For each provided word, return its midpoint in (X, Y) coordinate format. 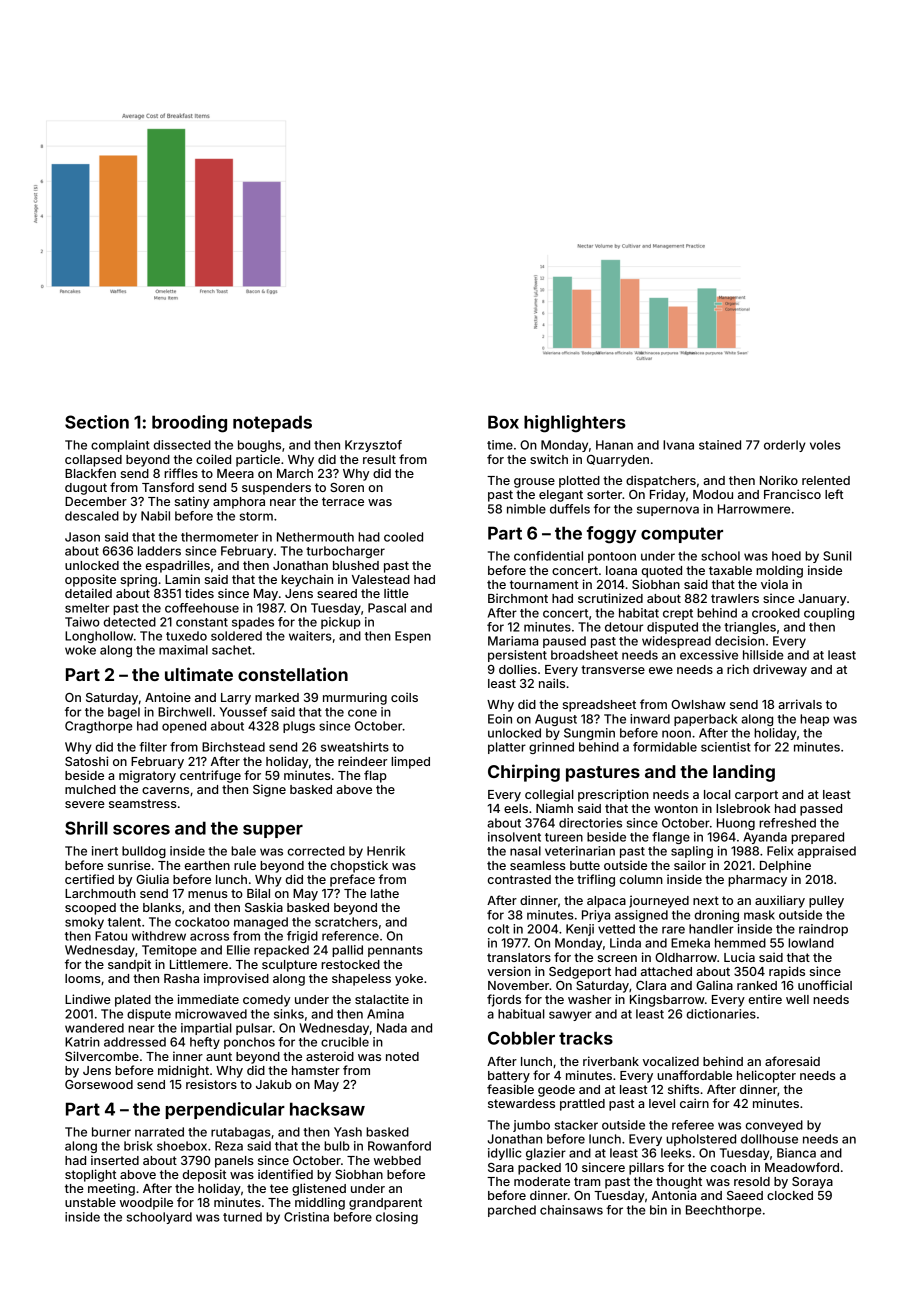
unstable (90, 1202)
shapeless (361, 980)
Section (97, 422)
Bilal (258, 893)
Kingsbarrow (667, 1000)
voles (825, 445)
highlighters (575, 424)
